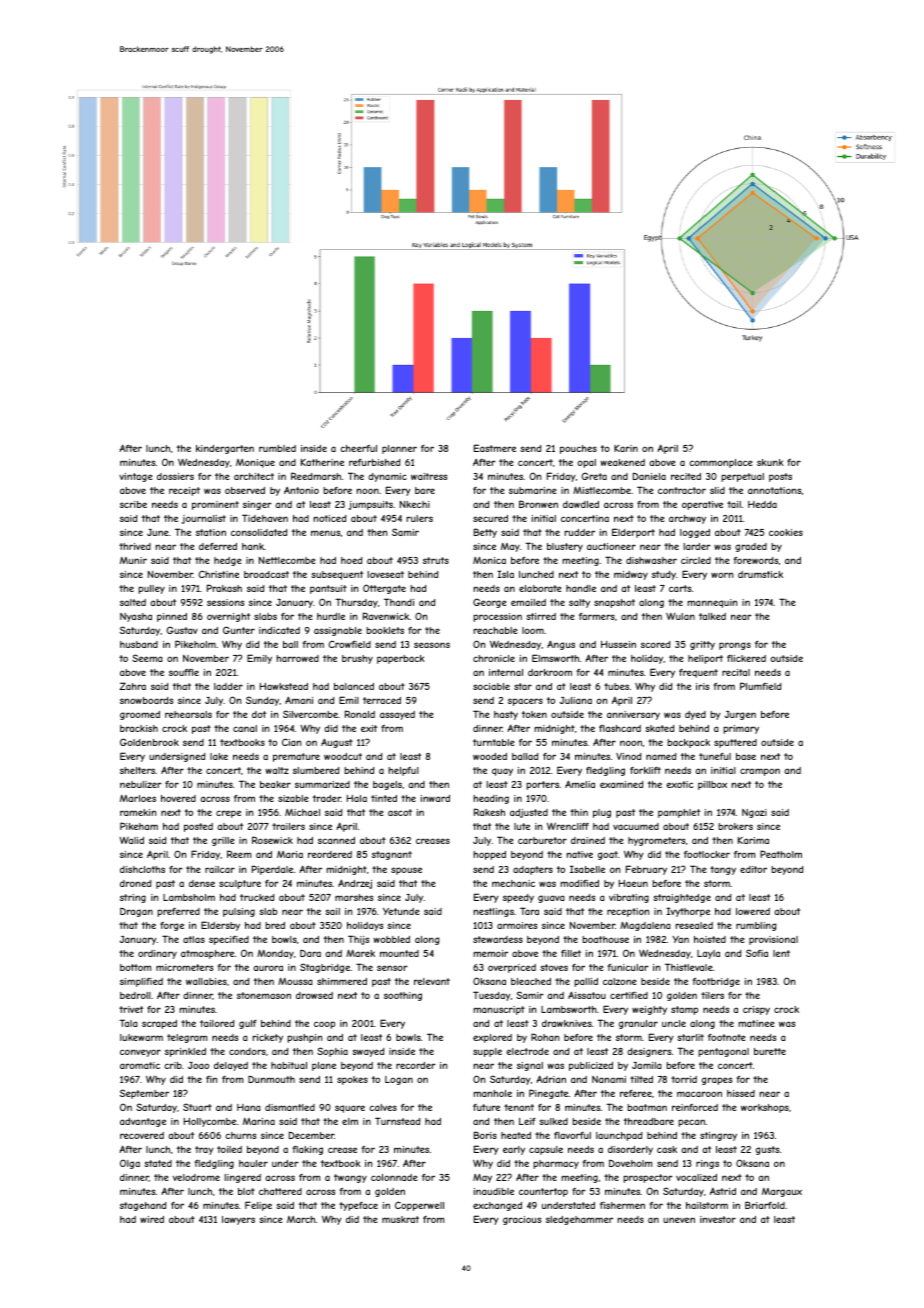  What do you see at coordinates (225, 449) in the screenshot?
I see `kindergarten` at bounding box center [225, 449].
